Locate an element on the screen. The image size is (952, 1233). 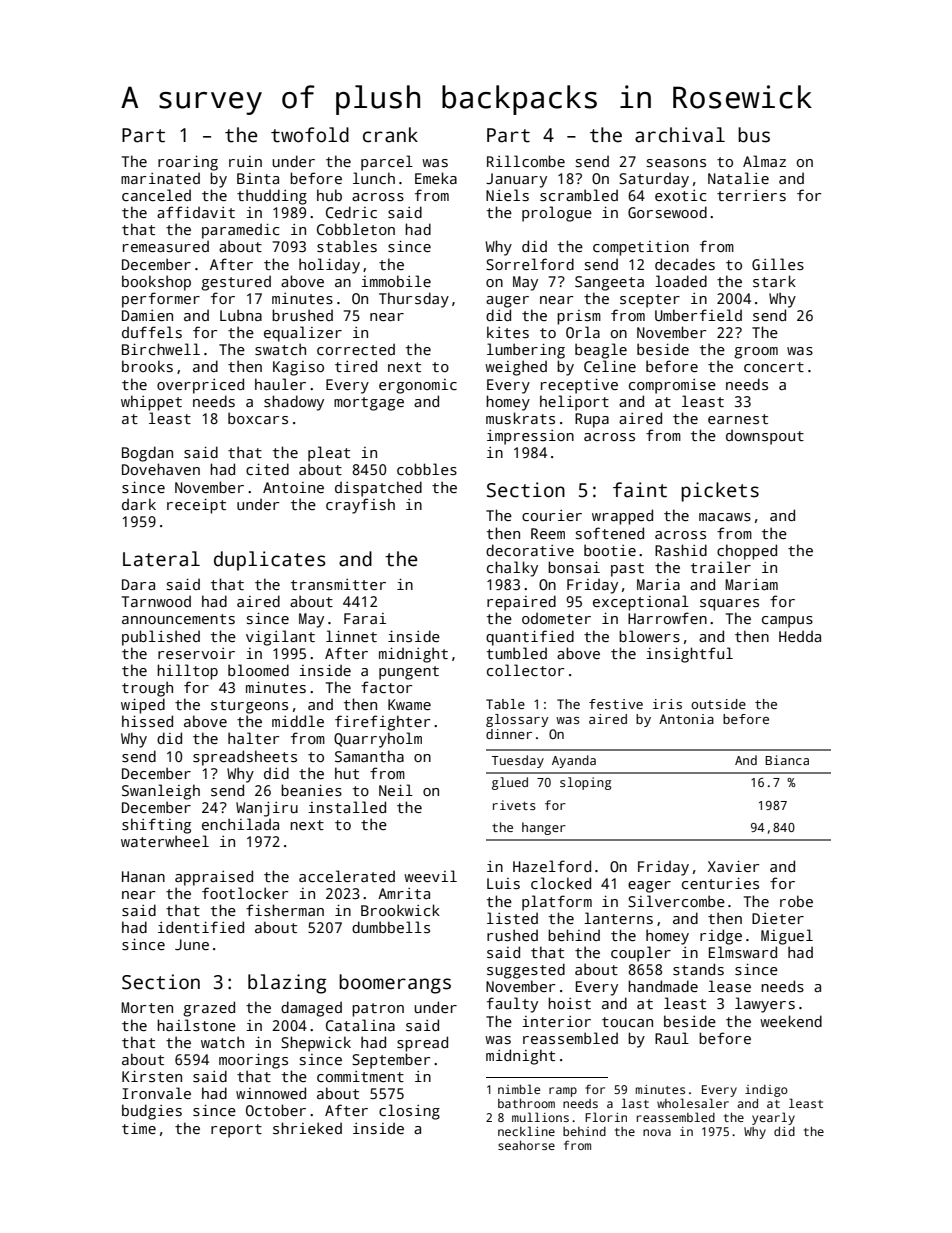
Hedda is located at coordinates (800, 636).
